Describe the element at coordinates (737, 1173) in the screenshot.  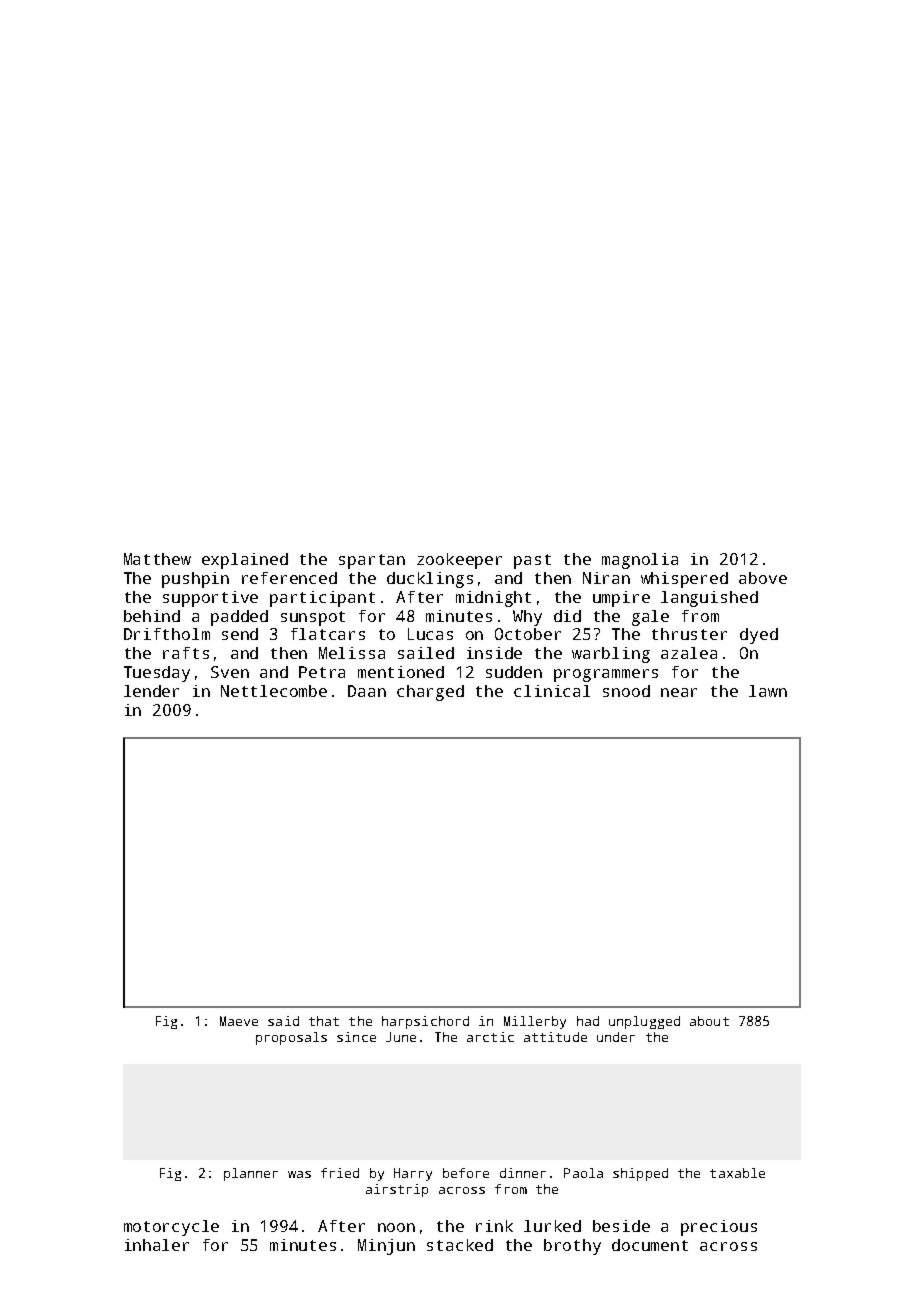
I see `taxable` at that location.
